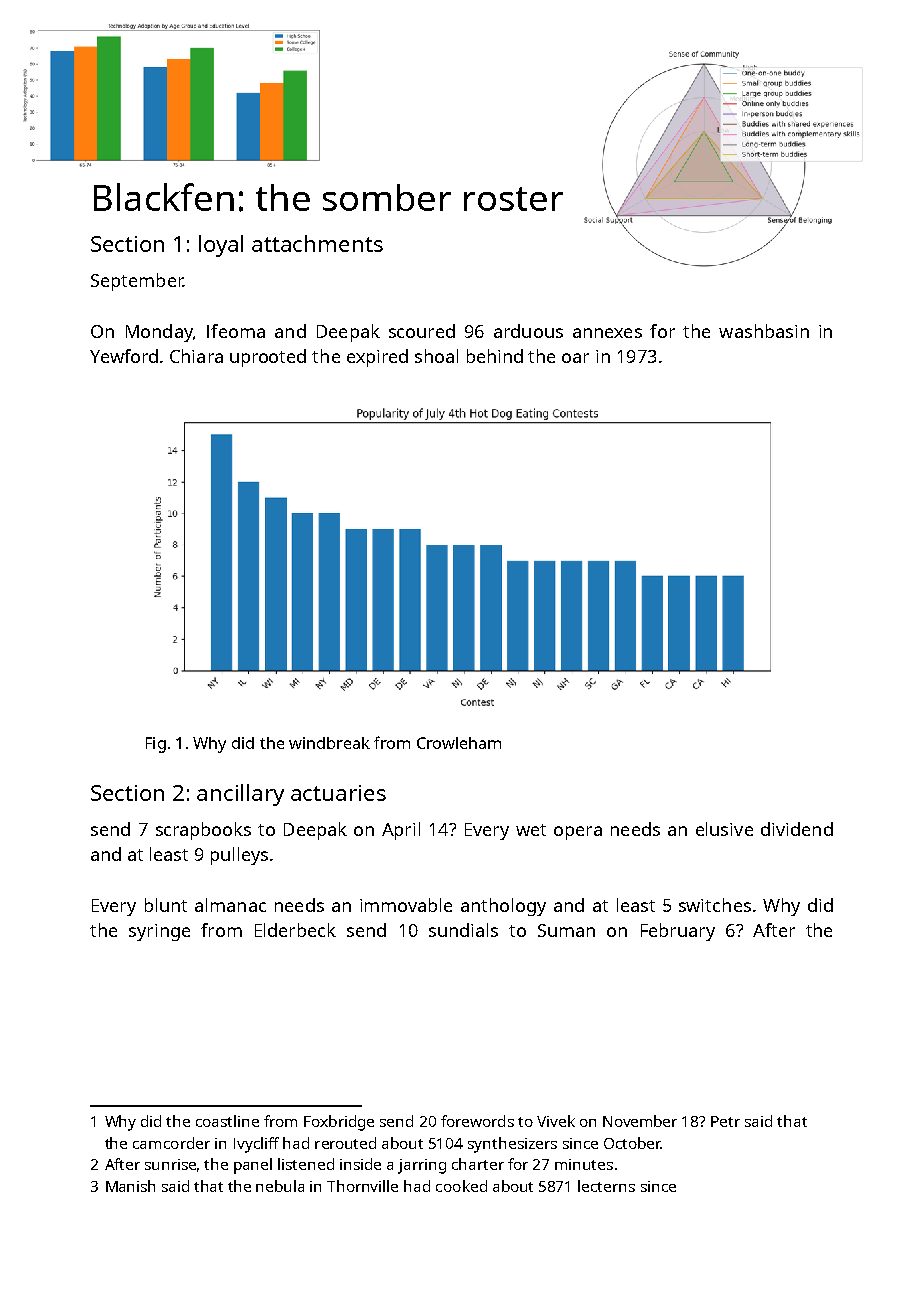 The image size is (924, 1311). What do you see at coordinates (724, 829) in the document?
I see `elusive` at bounding box center [724, 829].
